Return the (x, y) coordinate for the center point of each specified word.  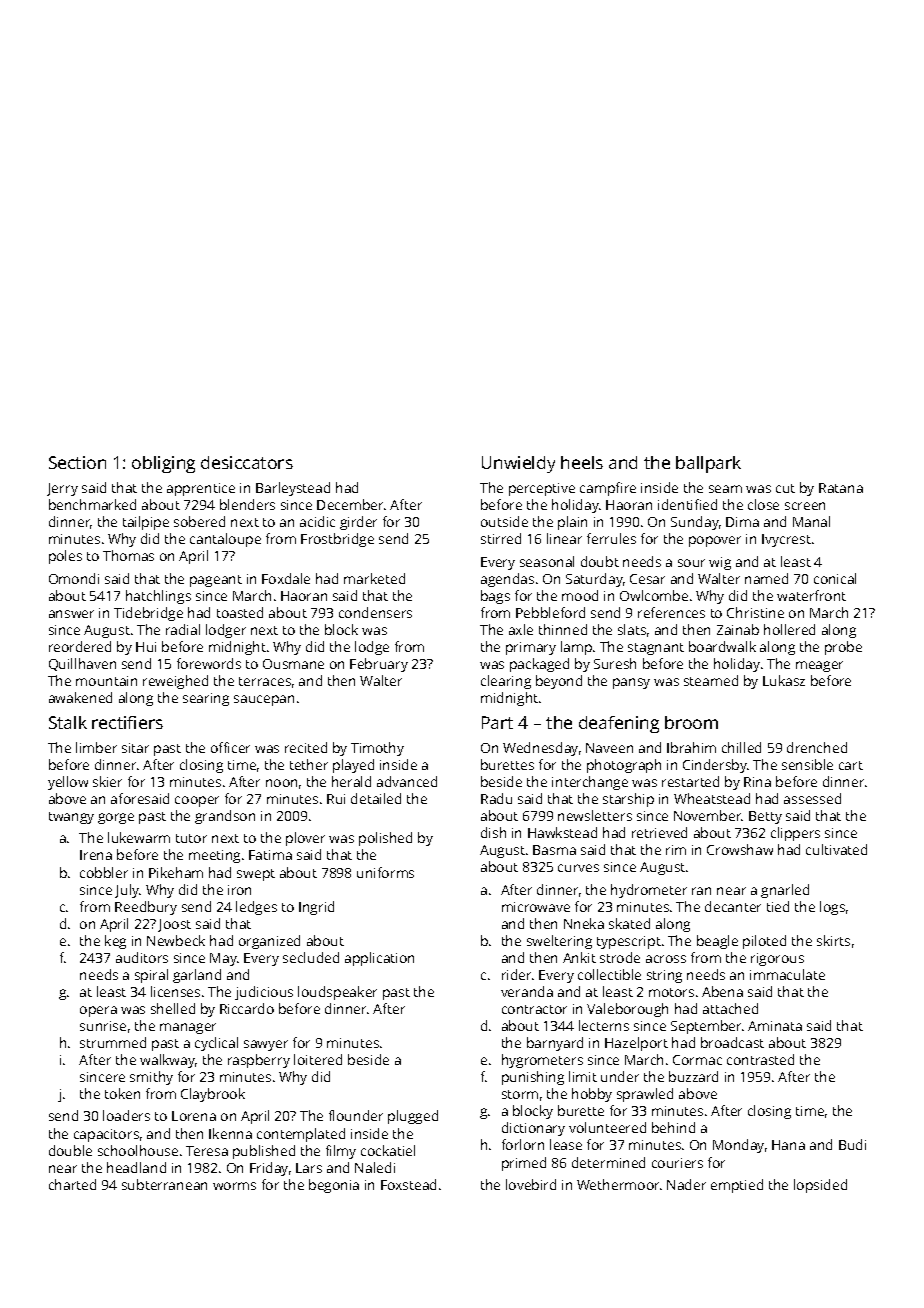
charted (72, 1184)
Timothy (377, 749)
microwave (536, 907)
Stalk (68, 722)
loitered (318, 1059)
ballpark (708, 464)
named (766, 578)
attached (730, 1008)
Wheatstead (712, 798)
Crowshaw (740, 849)
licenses (175, 991)
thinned (563, 629)
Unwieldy (518, 464)
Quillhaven (82, 664)
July (127, 891)
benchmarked (92, 504)
